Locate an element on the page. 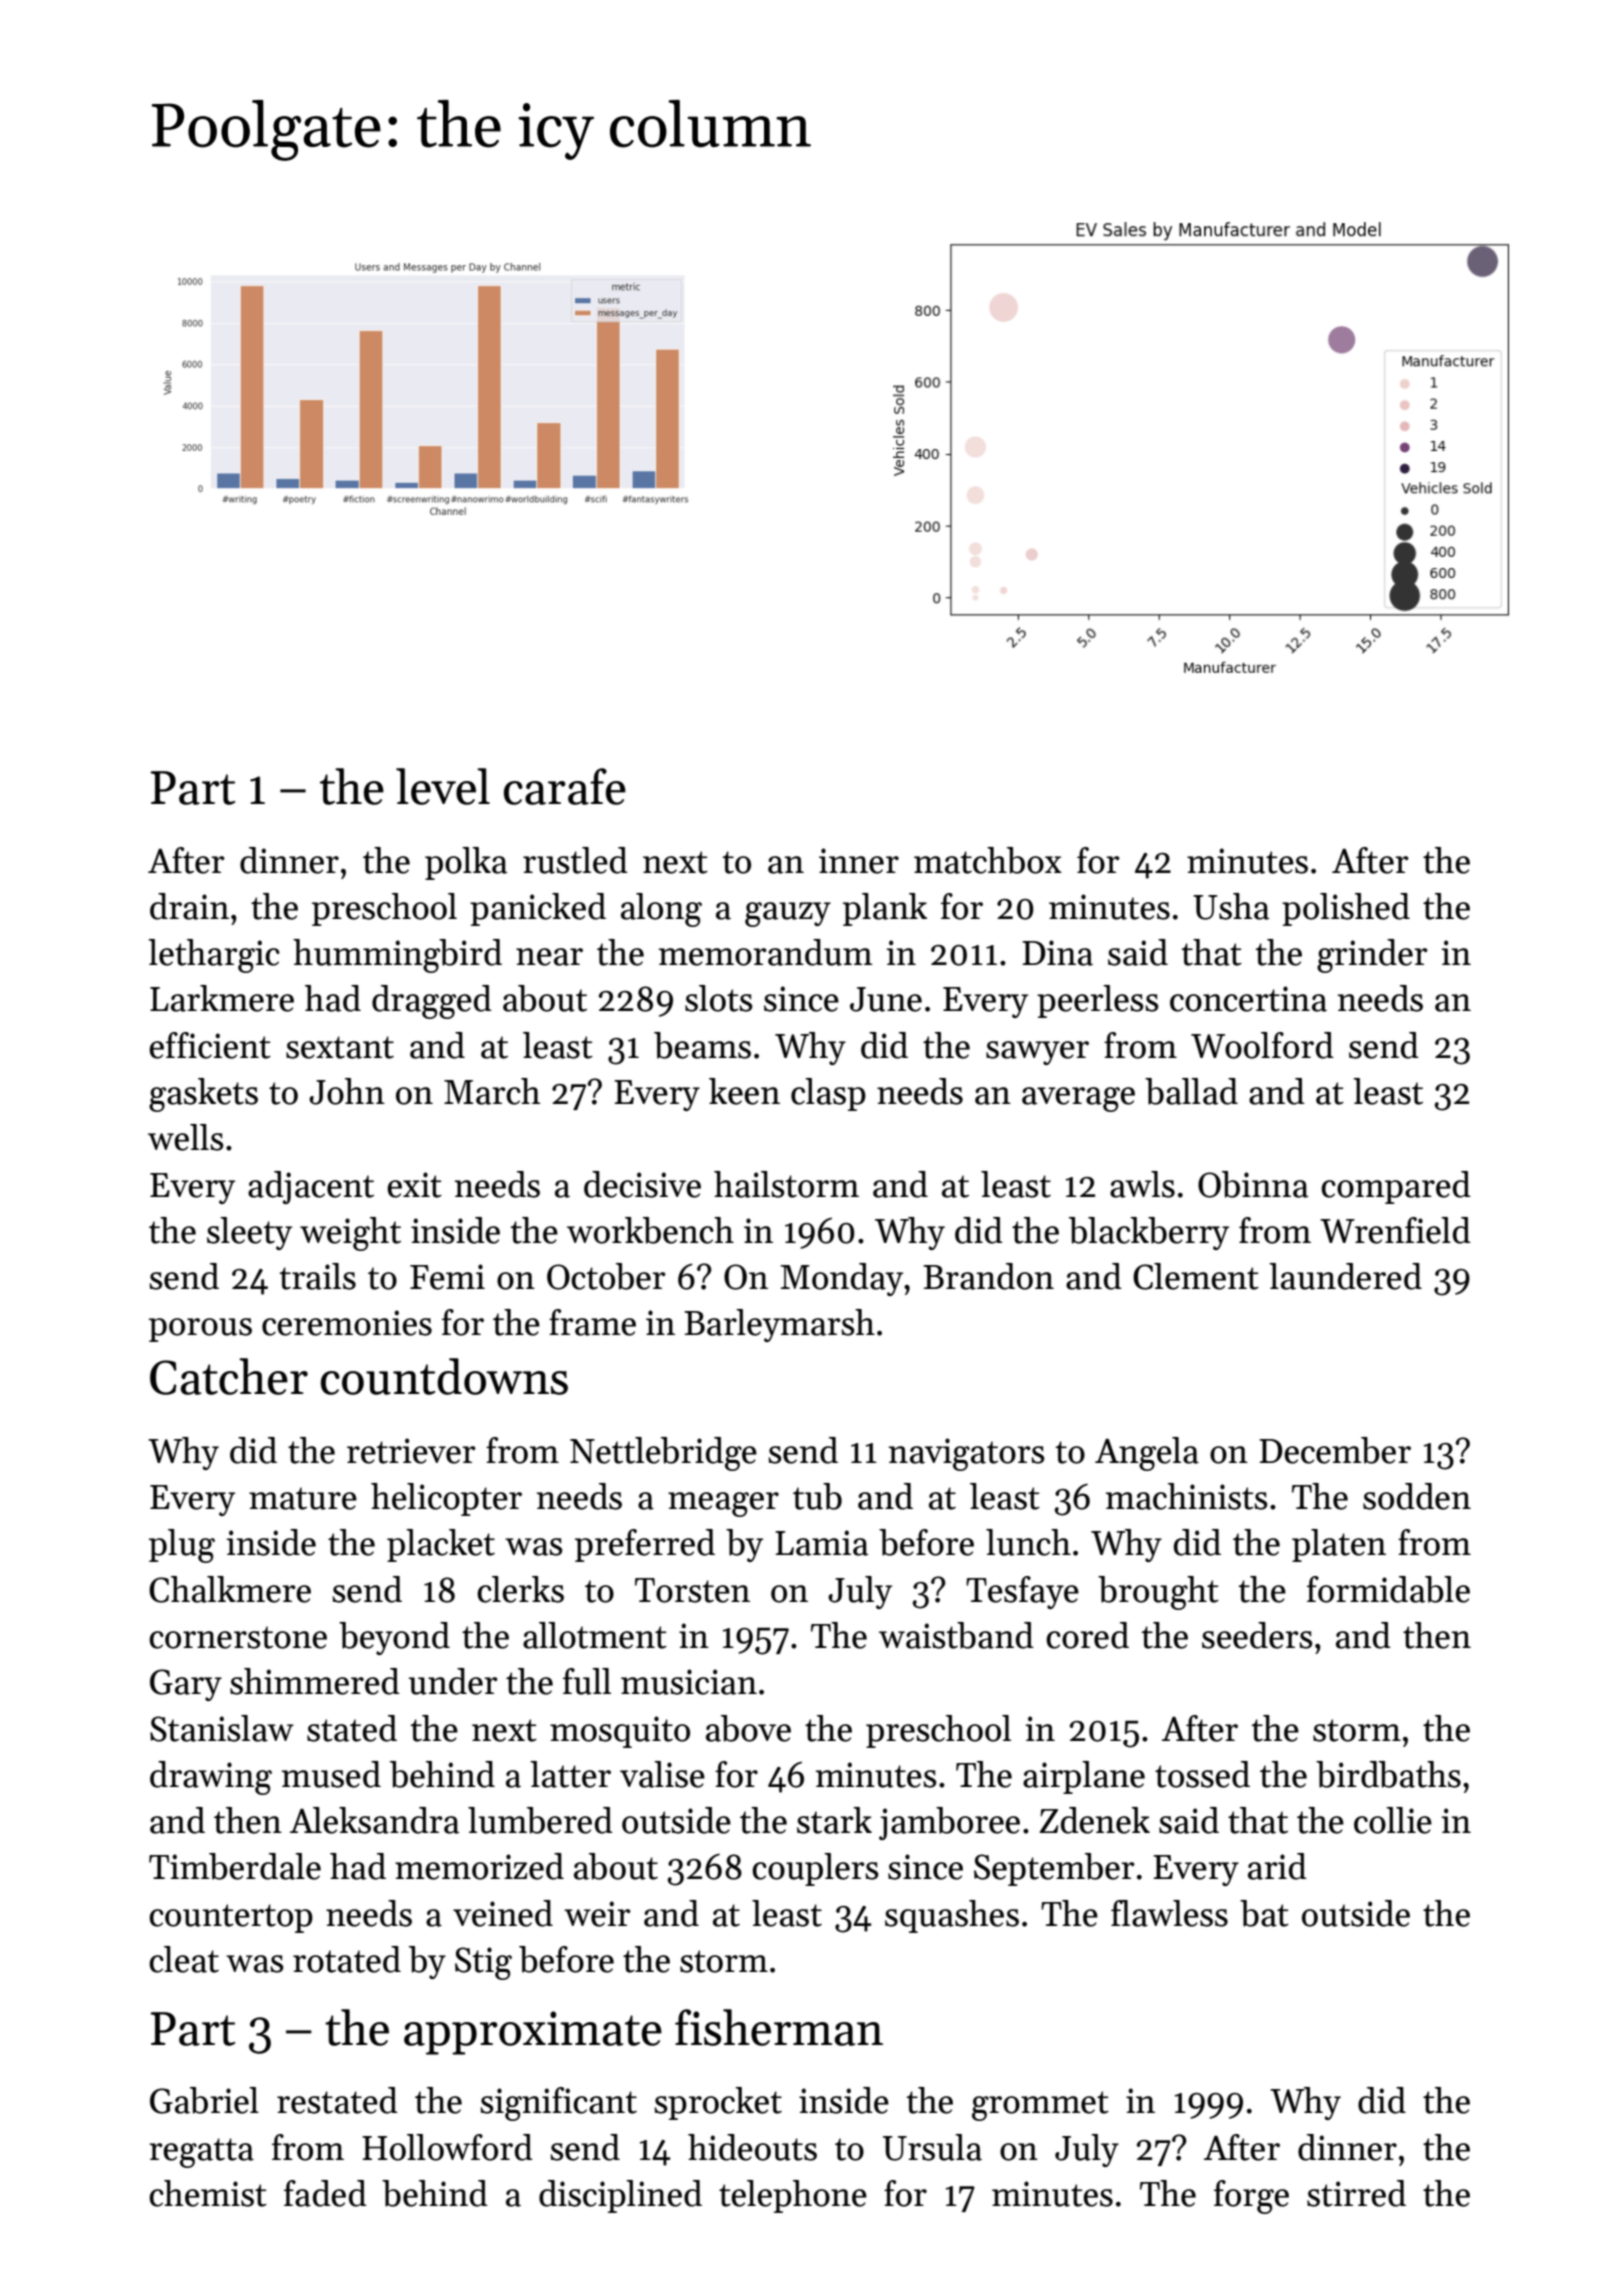  drawing is located at coordinates (211, 1778).
